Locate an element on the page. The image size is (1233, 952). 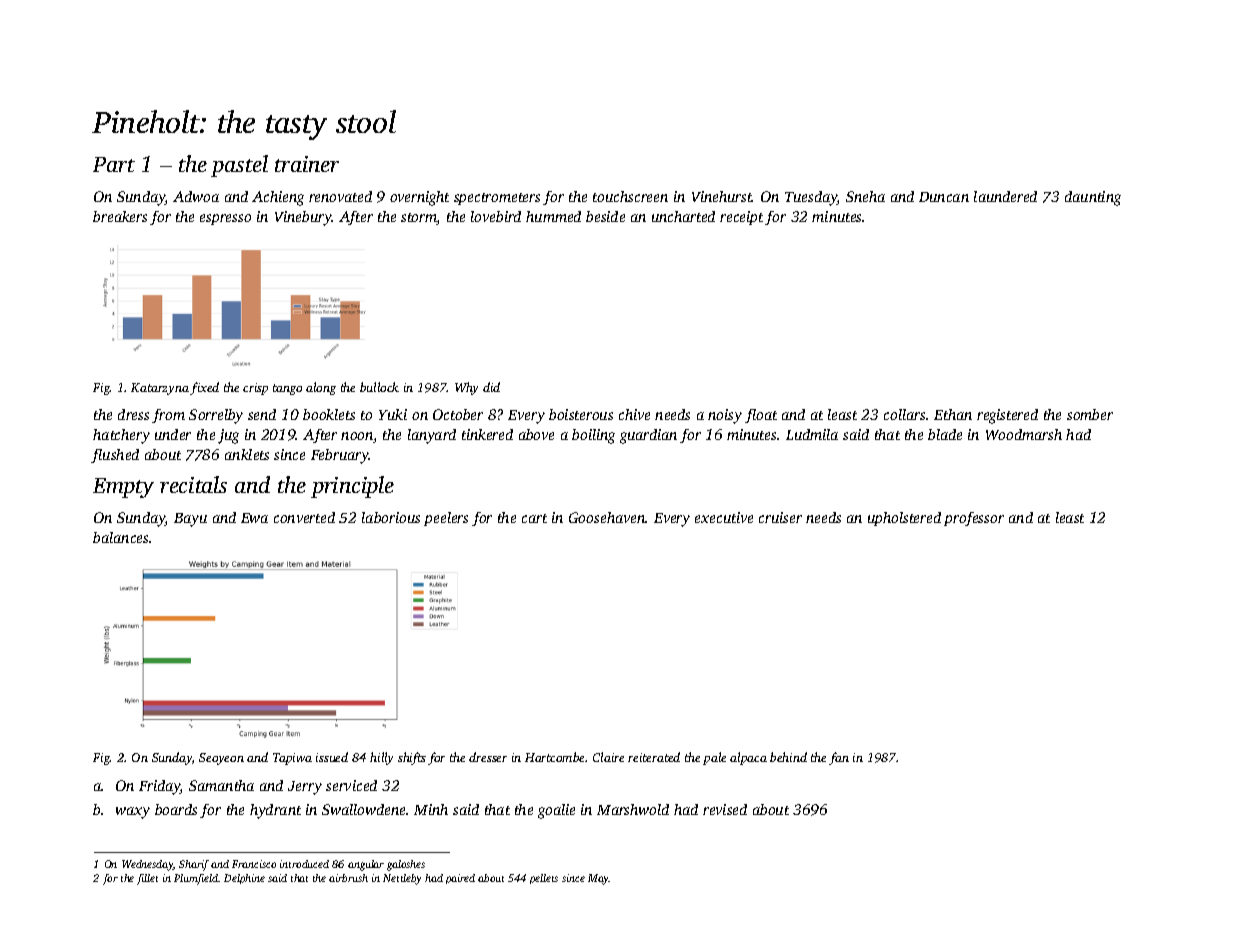
Sneha is located at coordinates (865, 196).
